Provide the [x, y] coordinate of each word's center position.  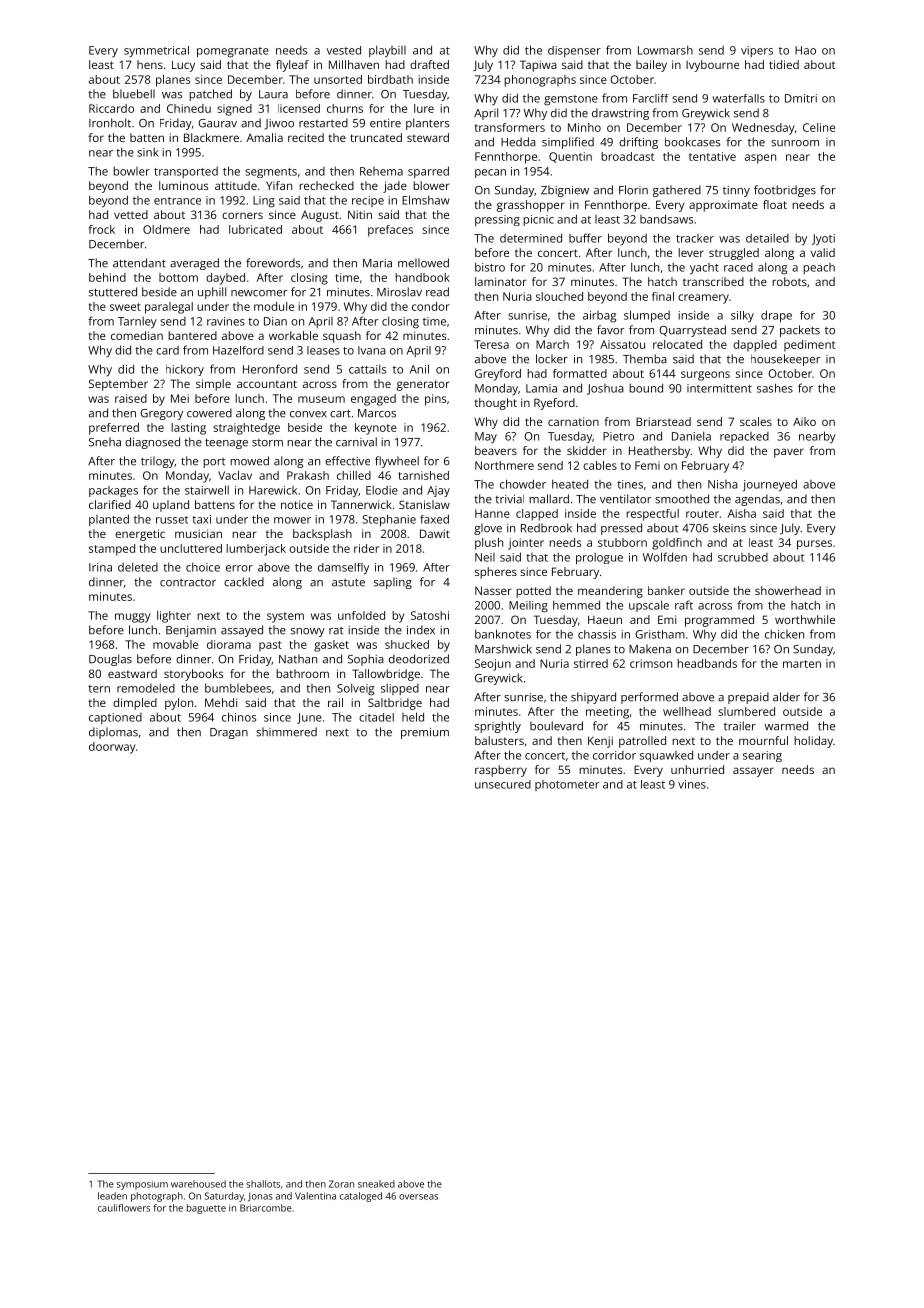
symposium [142, 1185]
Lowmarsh [665, 50]
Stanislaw [424, 504]
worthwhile [805, 619]
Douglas [110, 660]
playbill [387, 51]
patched [210, 95]
